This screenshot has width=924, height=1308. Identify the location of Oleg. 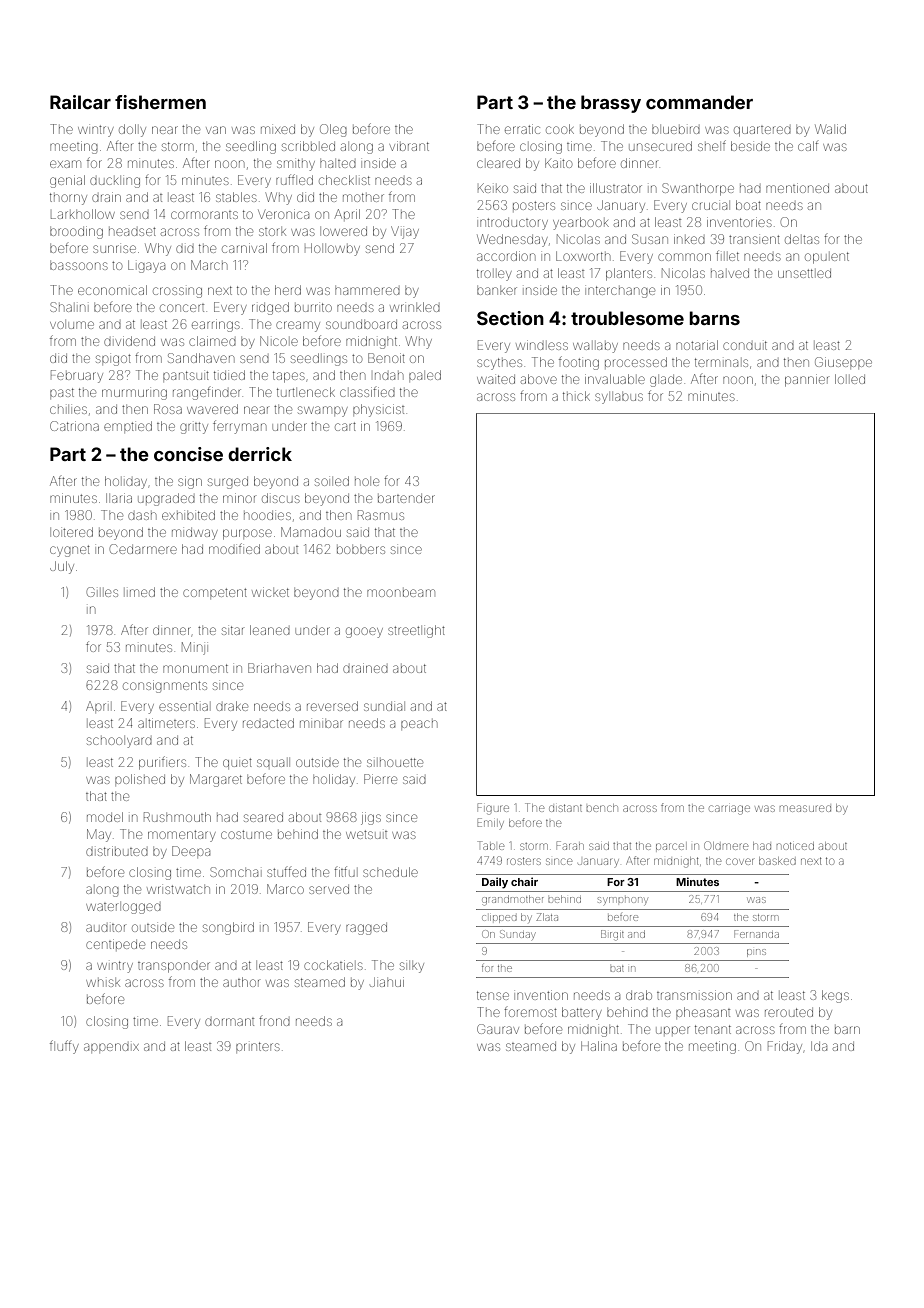
(333, 130).
